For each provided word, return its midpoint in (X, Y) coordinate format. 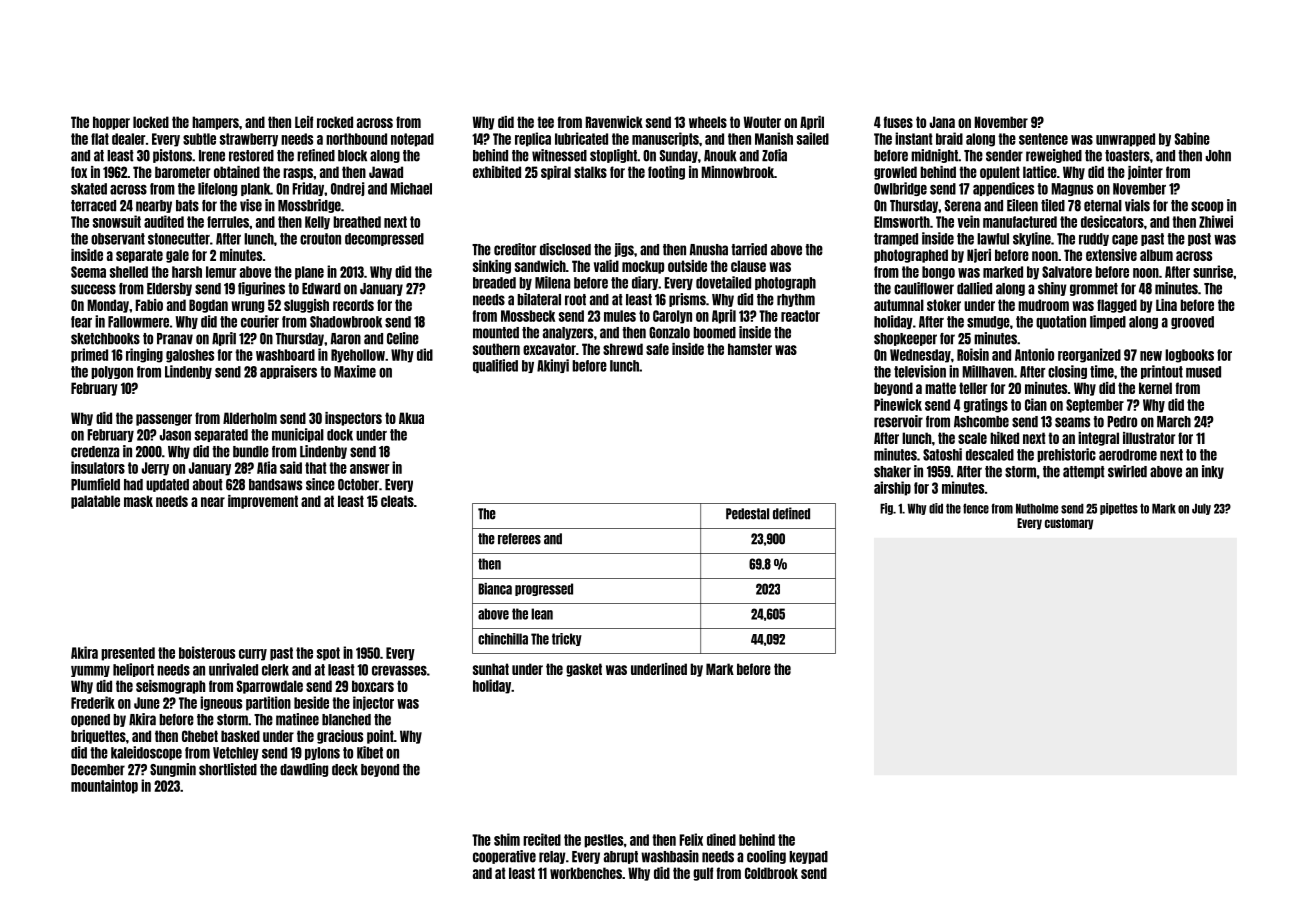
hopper (111, 123)
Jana (942, 122)
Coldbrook (771, 873)
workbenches (586, 873)
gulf (703, 874)
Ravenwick (614, 122)
